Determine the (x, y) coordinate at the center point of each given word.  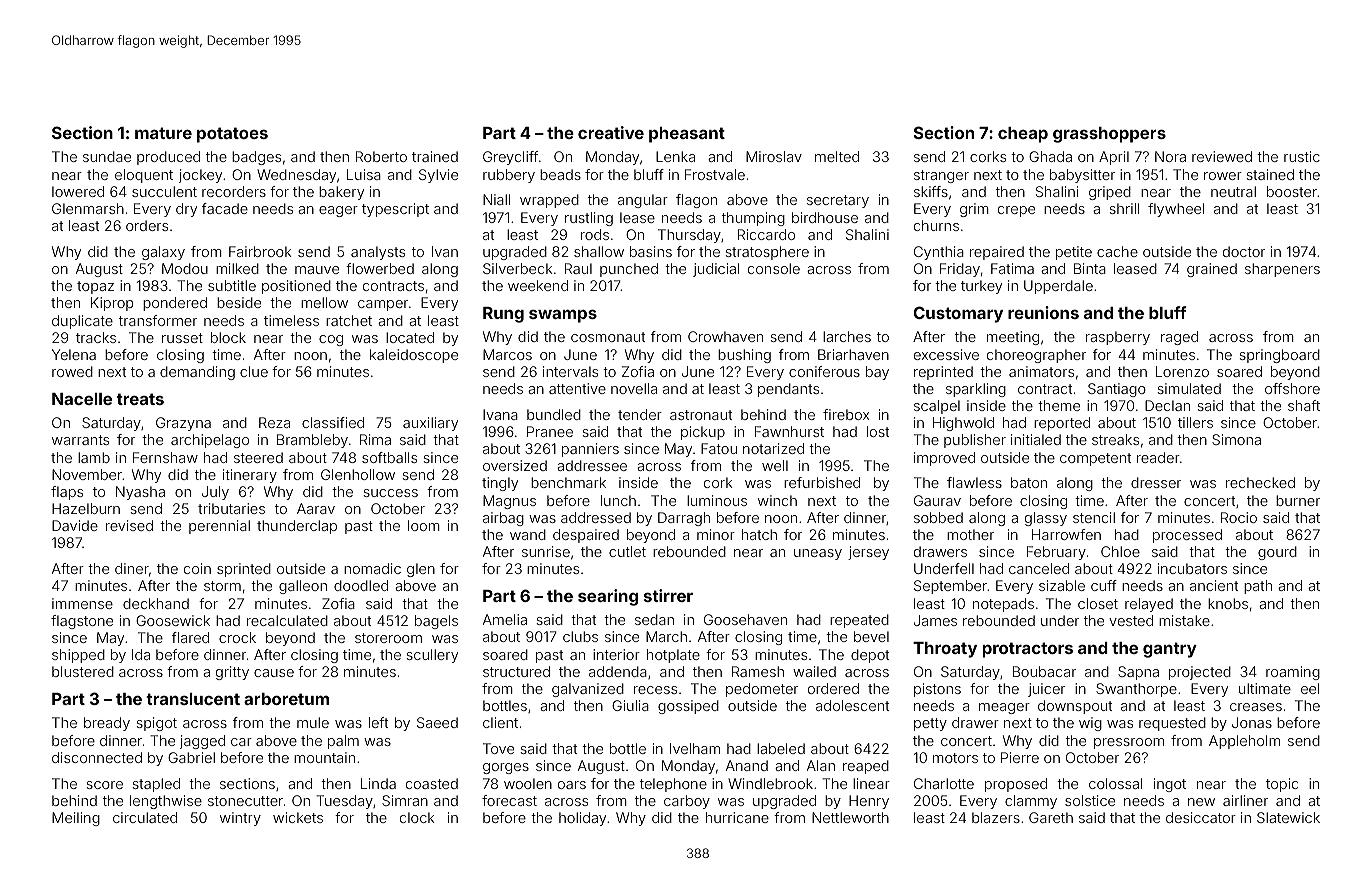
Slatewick (1288, 817)
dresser (1156, 482)
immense (82, 603)
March (666, 636)
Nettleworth (850, 817)
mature (163, 133)
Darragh (684, 519)
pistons (937, 690)
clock (417, 817)
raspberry (1118, 338)
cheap (1023, 135)
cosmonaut (608, 337)
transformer (158, 320)
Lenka (675, 156)
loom (424, 525)
